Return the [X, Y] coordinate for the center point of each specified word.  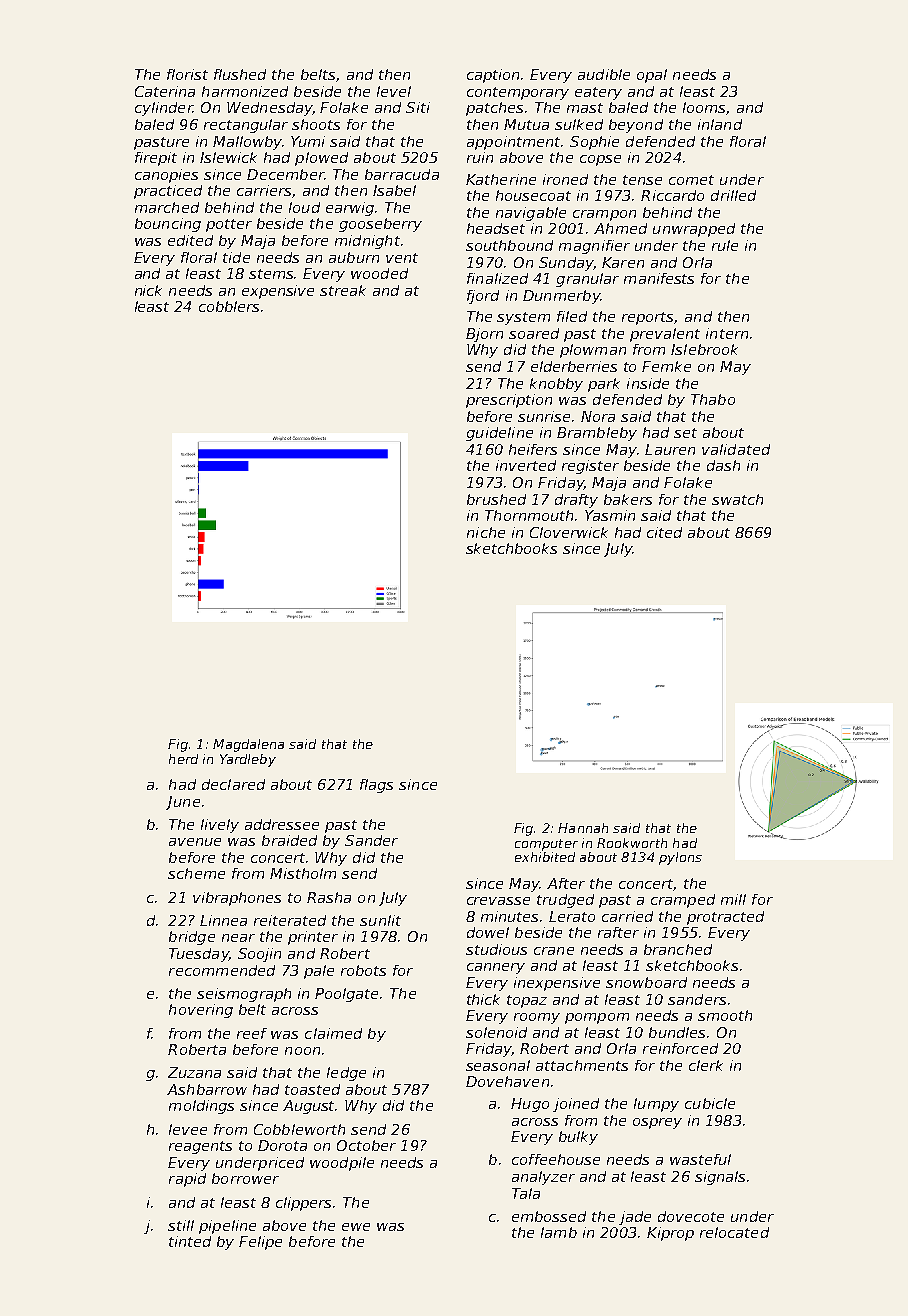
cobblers [229, 306]
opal [652, 76]
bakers [628, 499]
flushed [240, 74]
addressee [282, 824]
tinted [190, 1241]
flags [376, 786]
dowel [488, 932]
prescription [509, 401]
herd [183, 759]
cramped [683, 901]
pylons [680, 858]
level [394, 91]
